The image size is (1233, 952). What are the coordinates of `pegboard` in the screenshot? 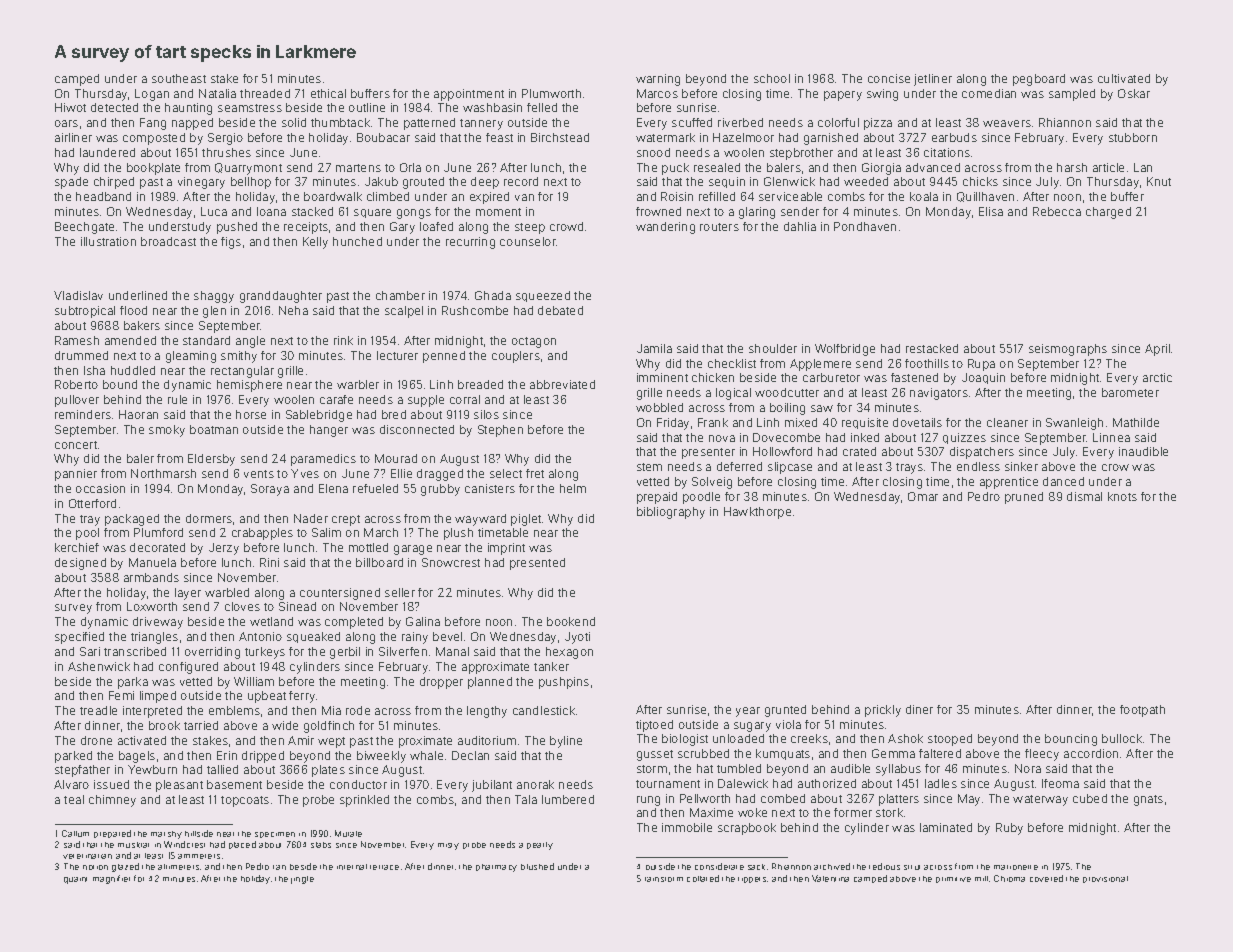 It's located at (1039, 80).
